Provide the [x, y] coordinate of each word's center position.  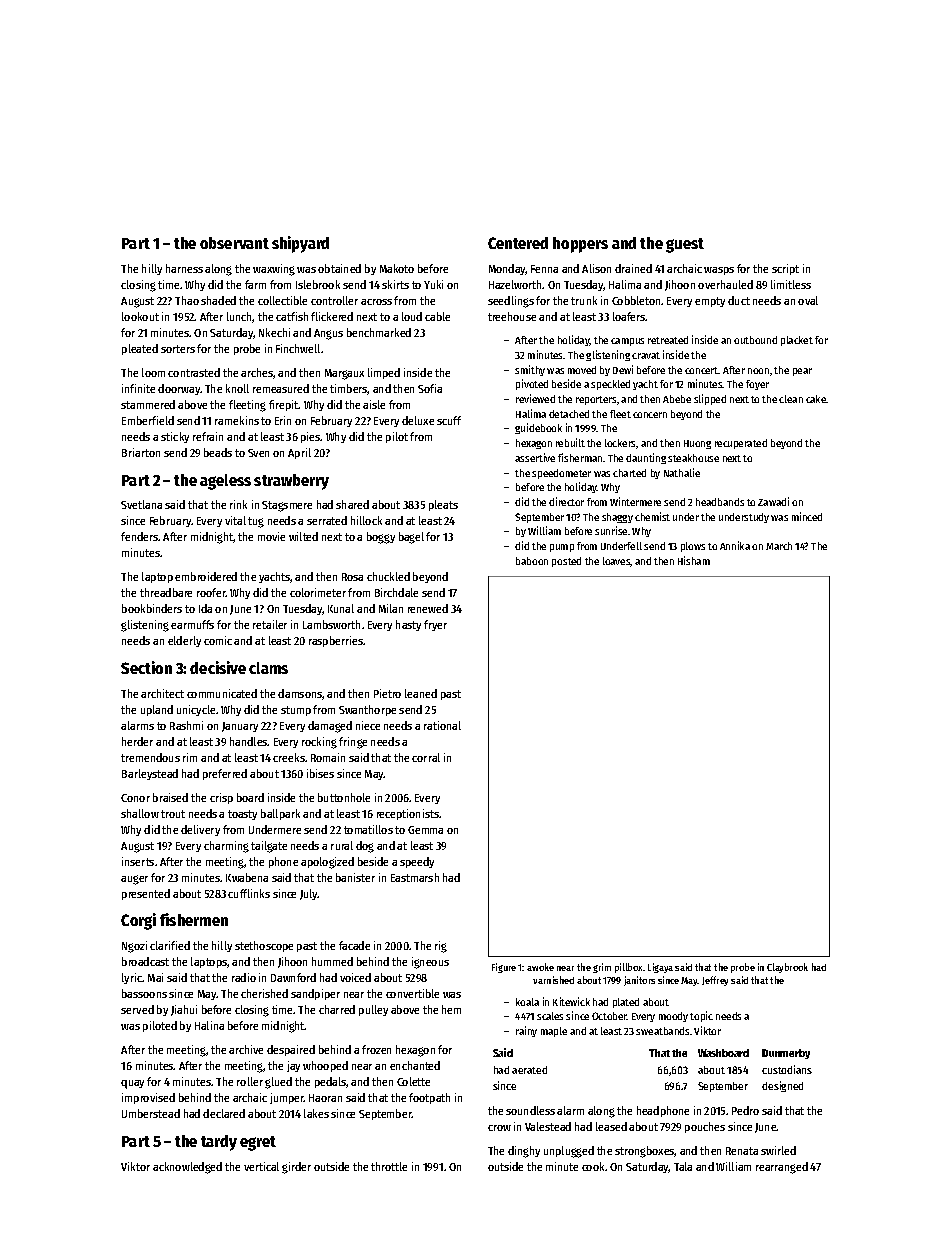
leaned [421, 693]
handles [249, 741]
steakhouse [693, 458]
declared [224, 1113]
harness [184, 268]
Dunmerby [786, 1054]
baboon [532, 561]
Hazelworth [516, 284]
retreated [668, 340]
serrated [327, 520]
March [779, 546]
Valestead [548, 1126]
